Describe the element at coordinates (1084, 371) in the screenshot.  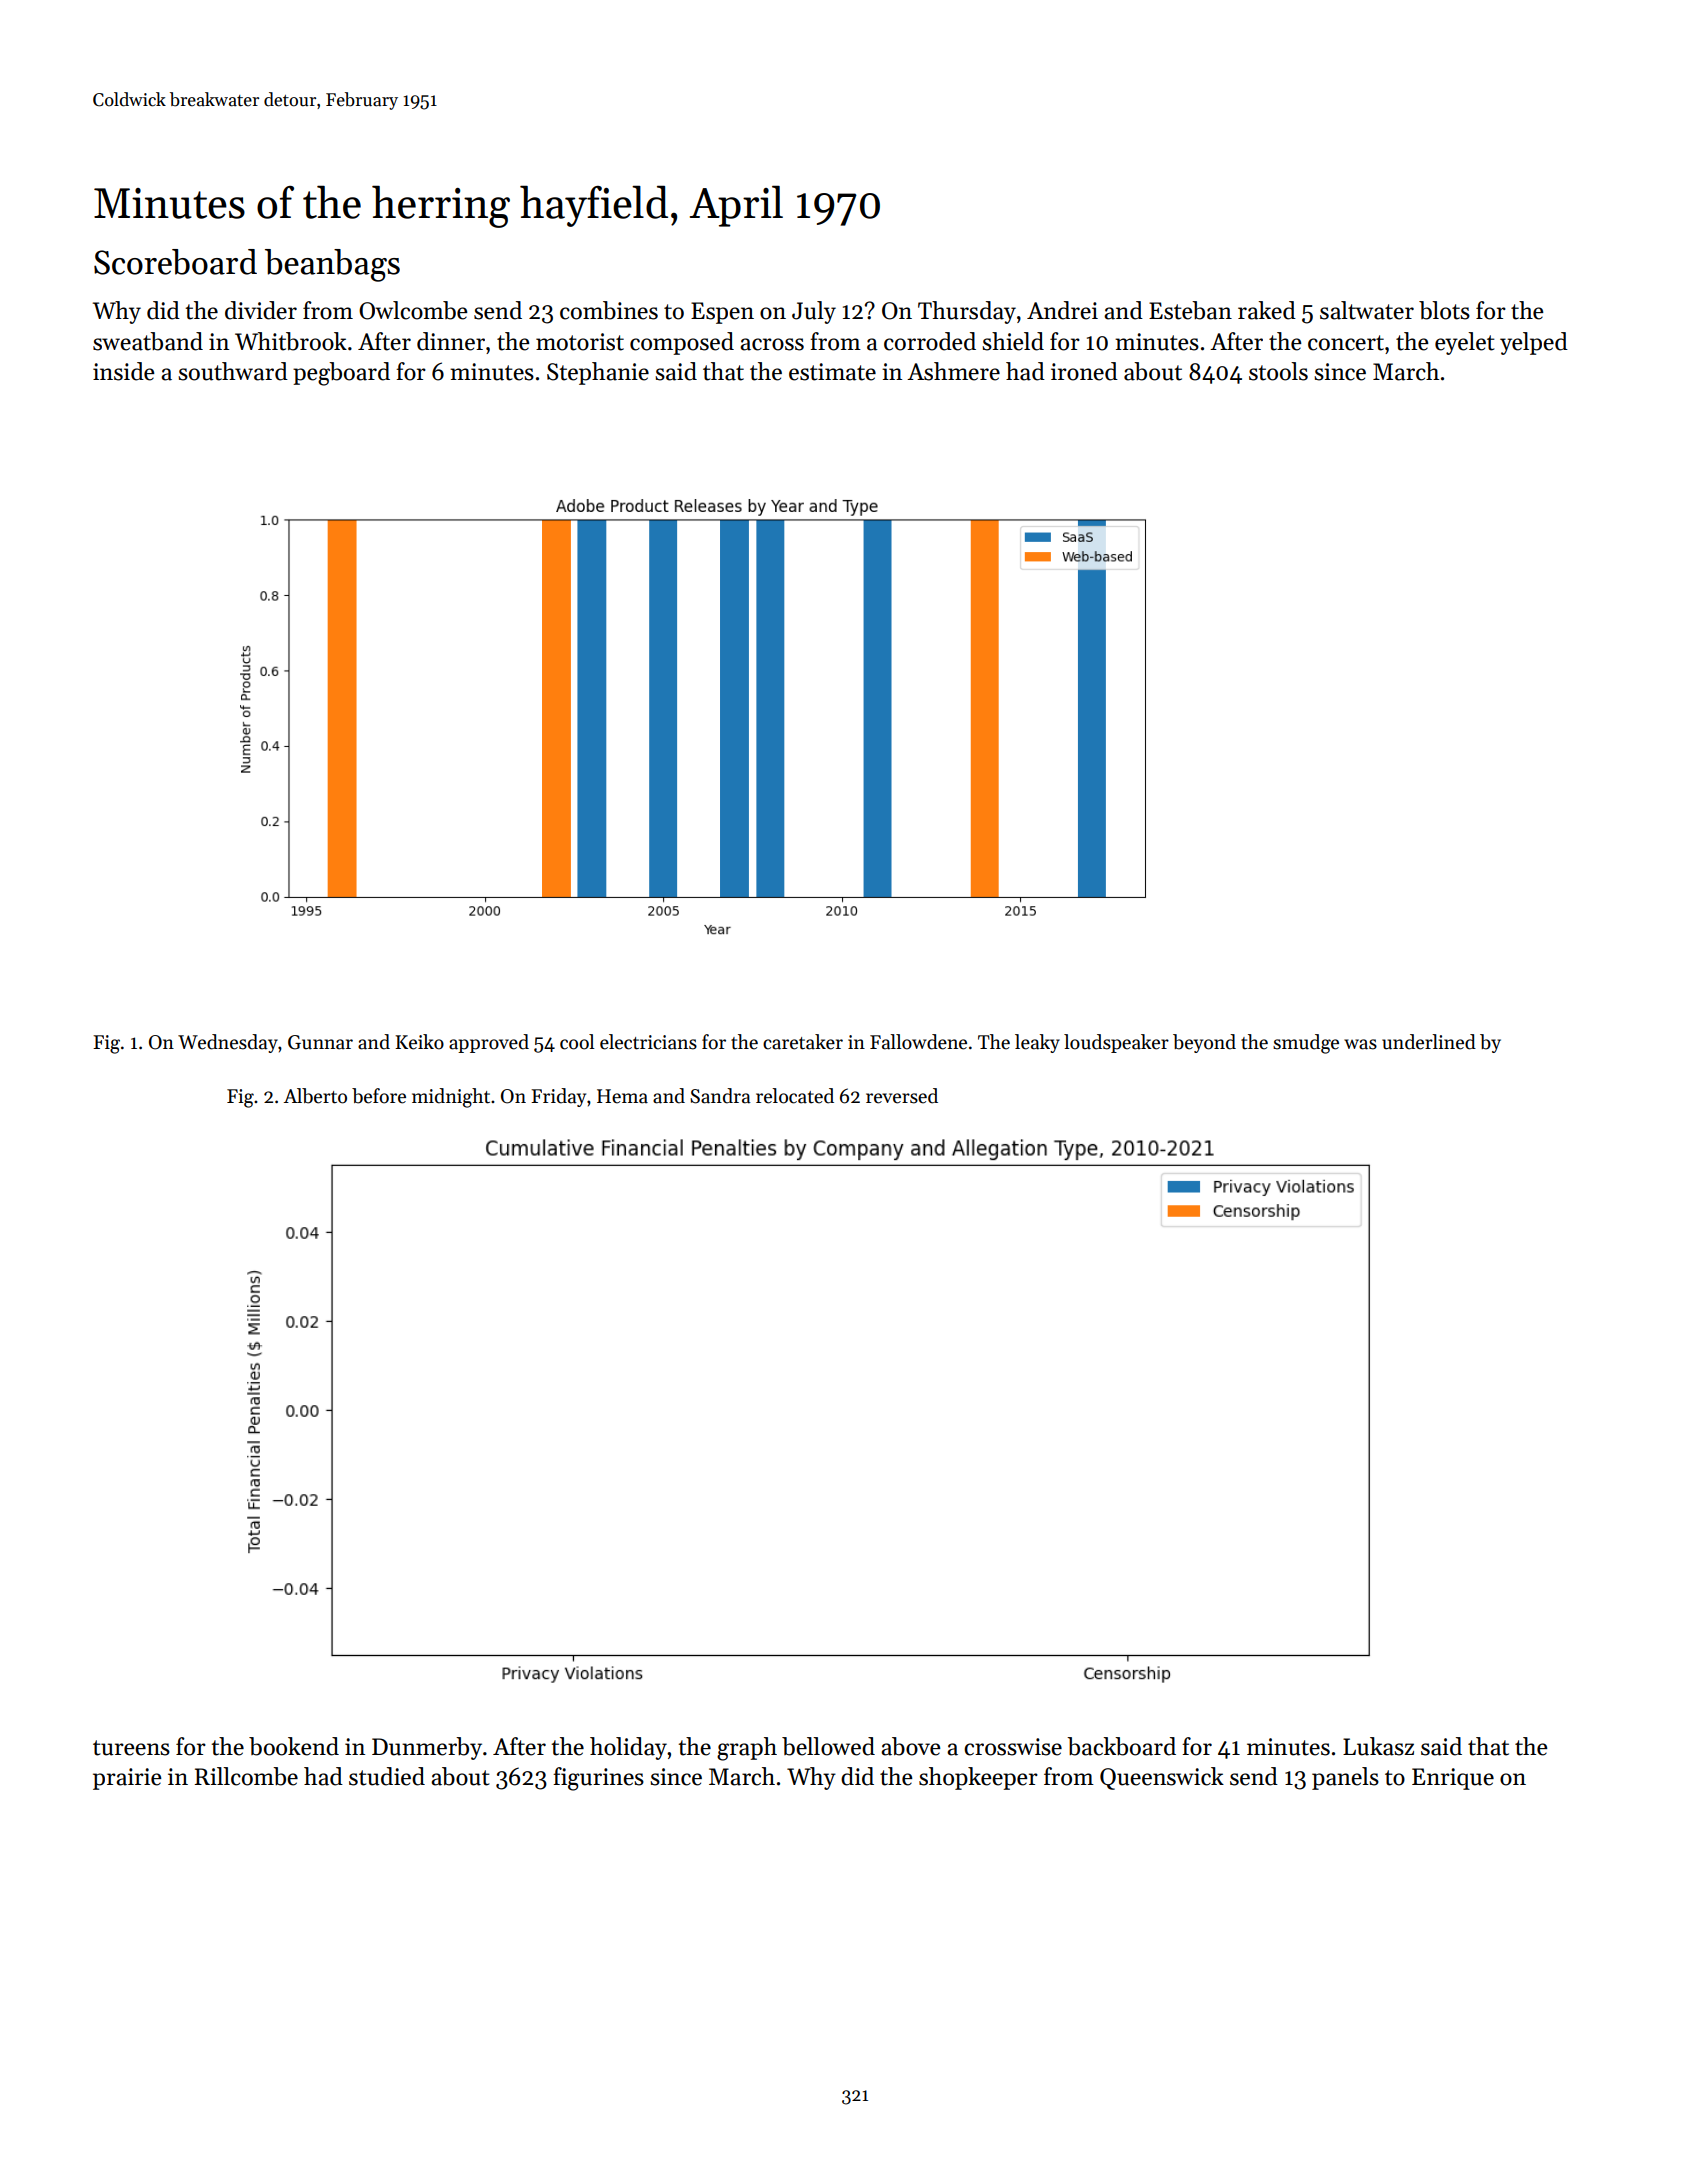
I see `ironed` at that location.
